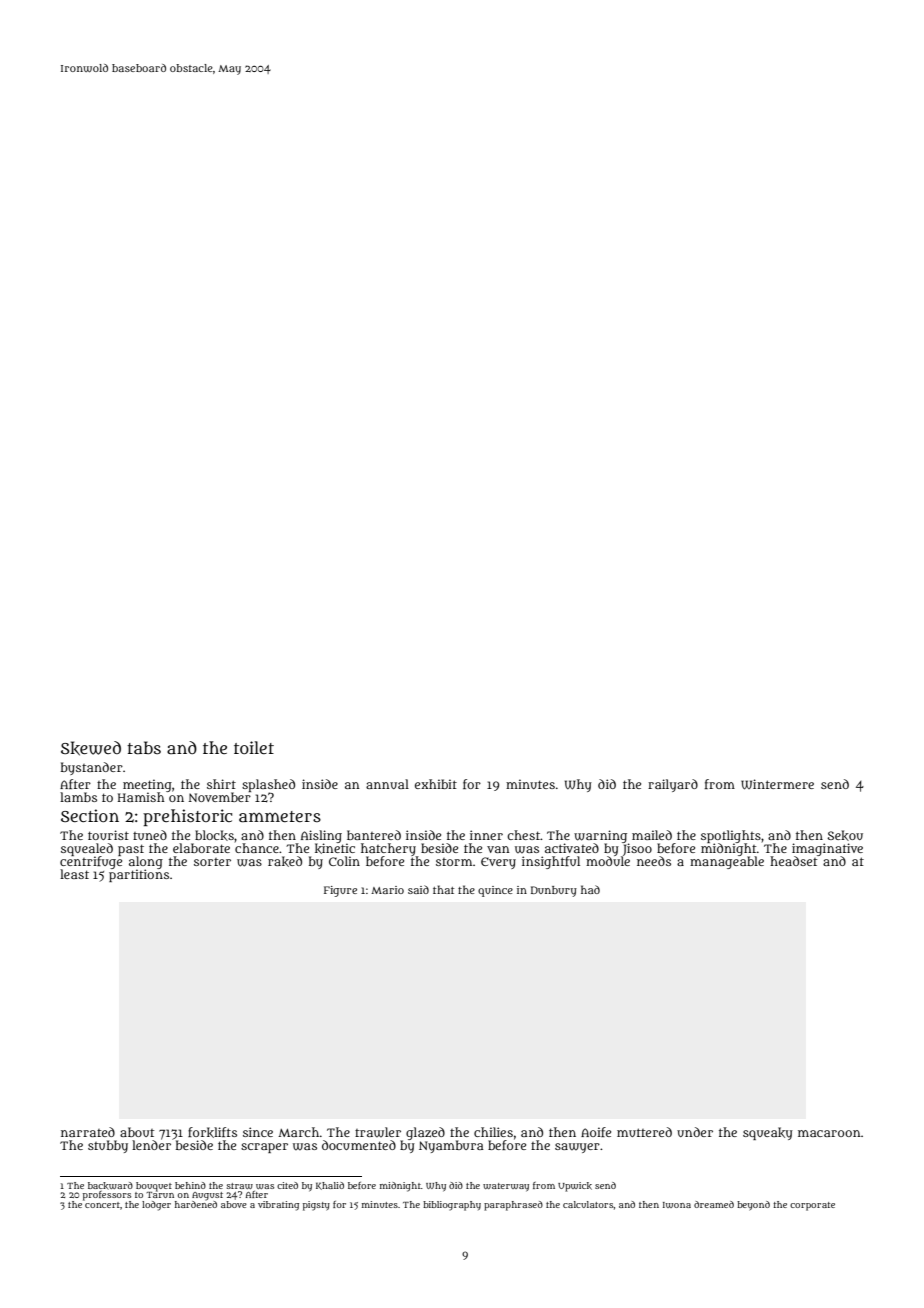 Image resolution: width=924 pixels, height=1308 pixels. I want to click on exhibit, so click(436, 784).
